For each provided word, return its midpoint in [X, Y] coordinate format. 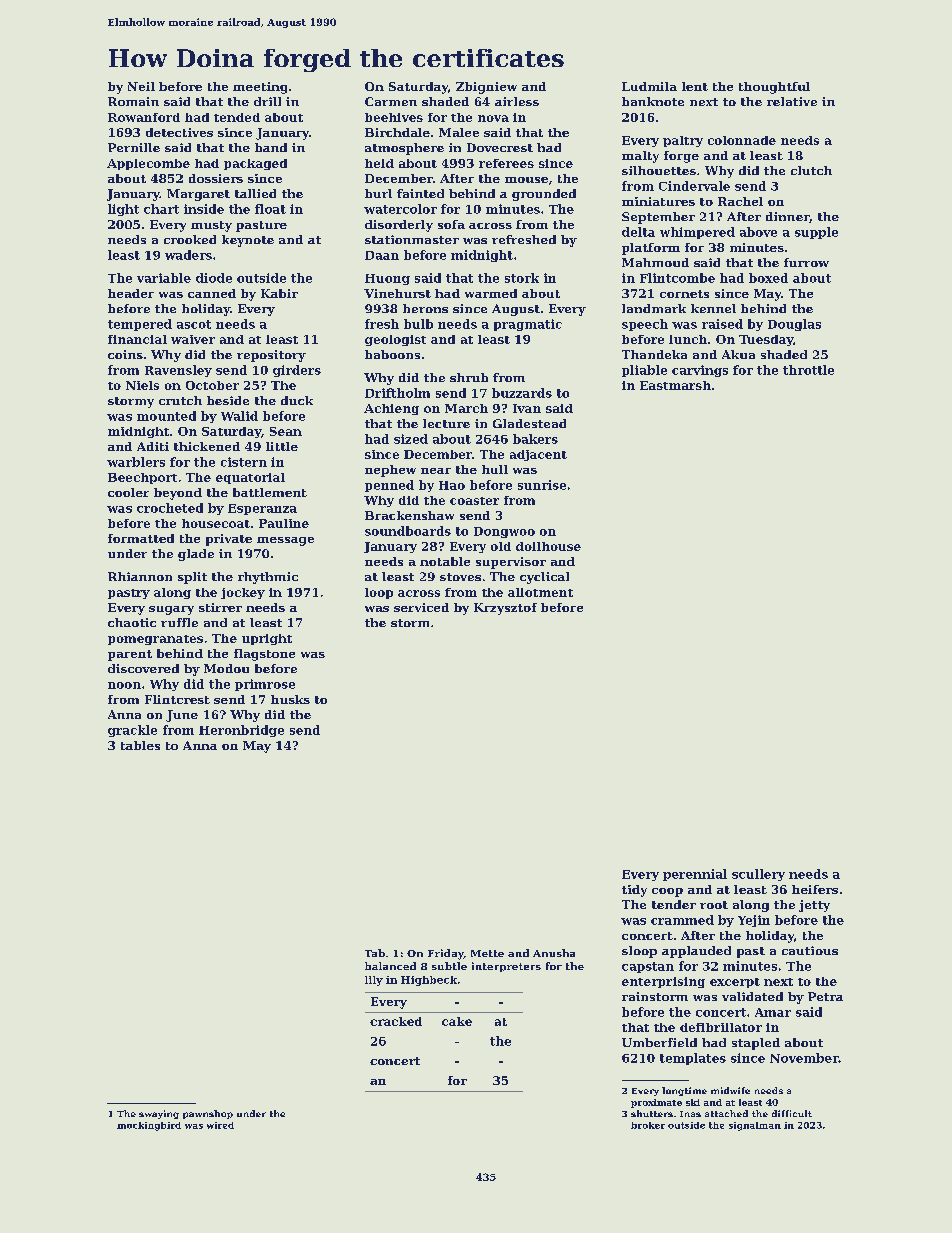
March [466, 408]
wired [220, 1125]
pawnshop [208, 1114]
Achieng [391, 409]
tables [140, 745]
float [270, 209]
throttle [808, 370]
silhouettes [659, 170]
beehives [394, 117]
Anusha [554, 953]
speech [645, 325]
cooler [128, 492]
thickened [207, 446]
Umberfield [659, 1042]
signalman [755, 1126]
